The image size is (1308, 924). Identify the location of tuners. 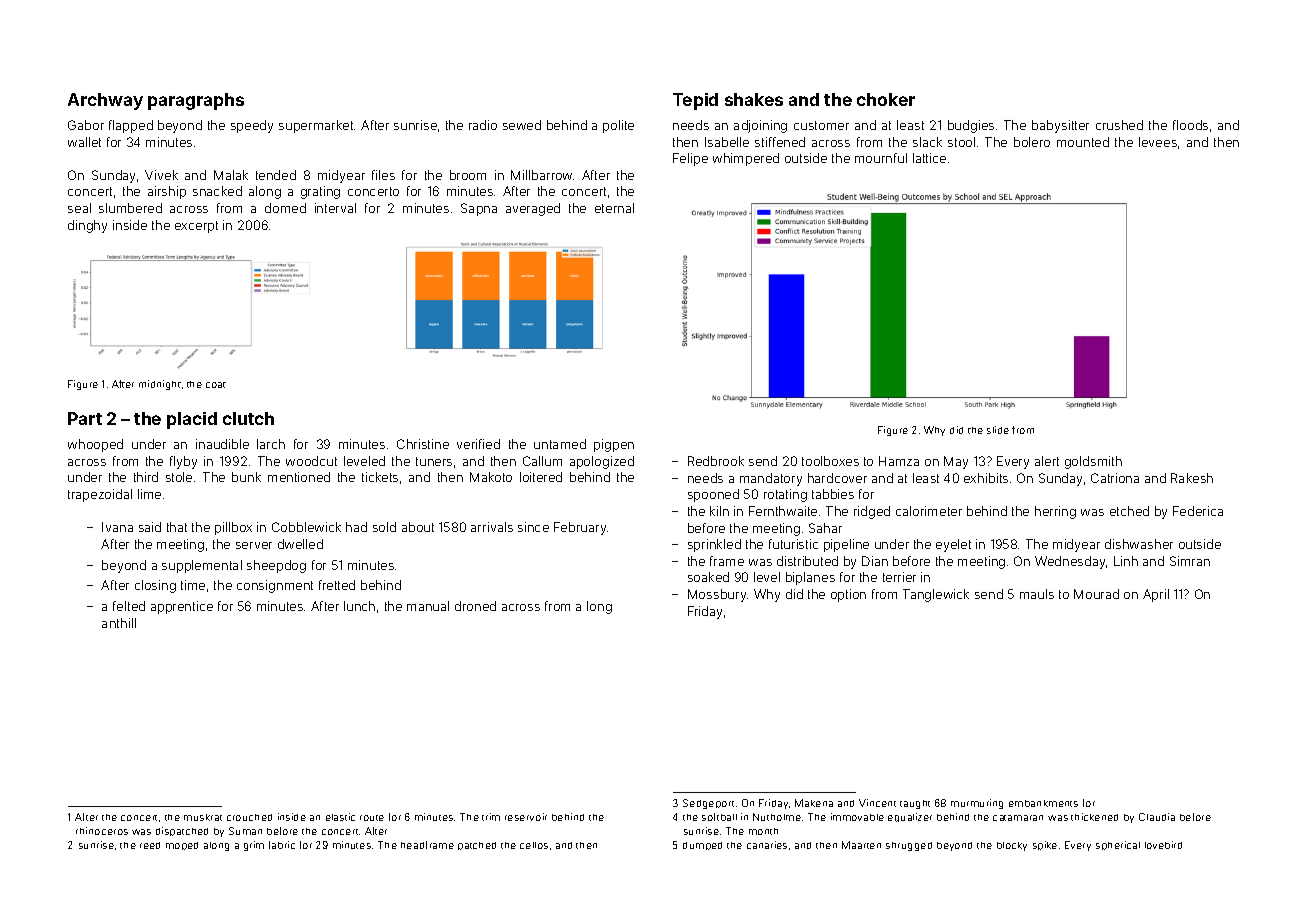
(434, 461).
